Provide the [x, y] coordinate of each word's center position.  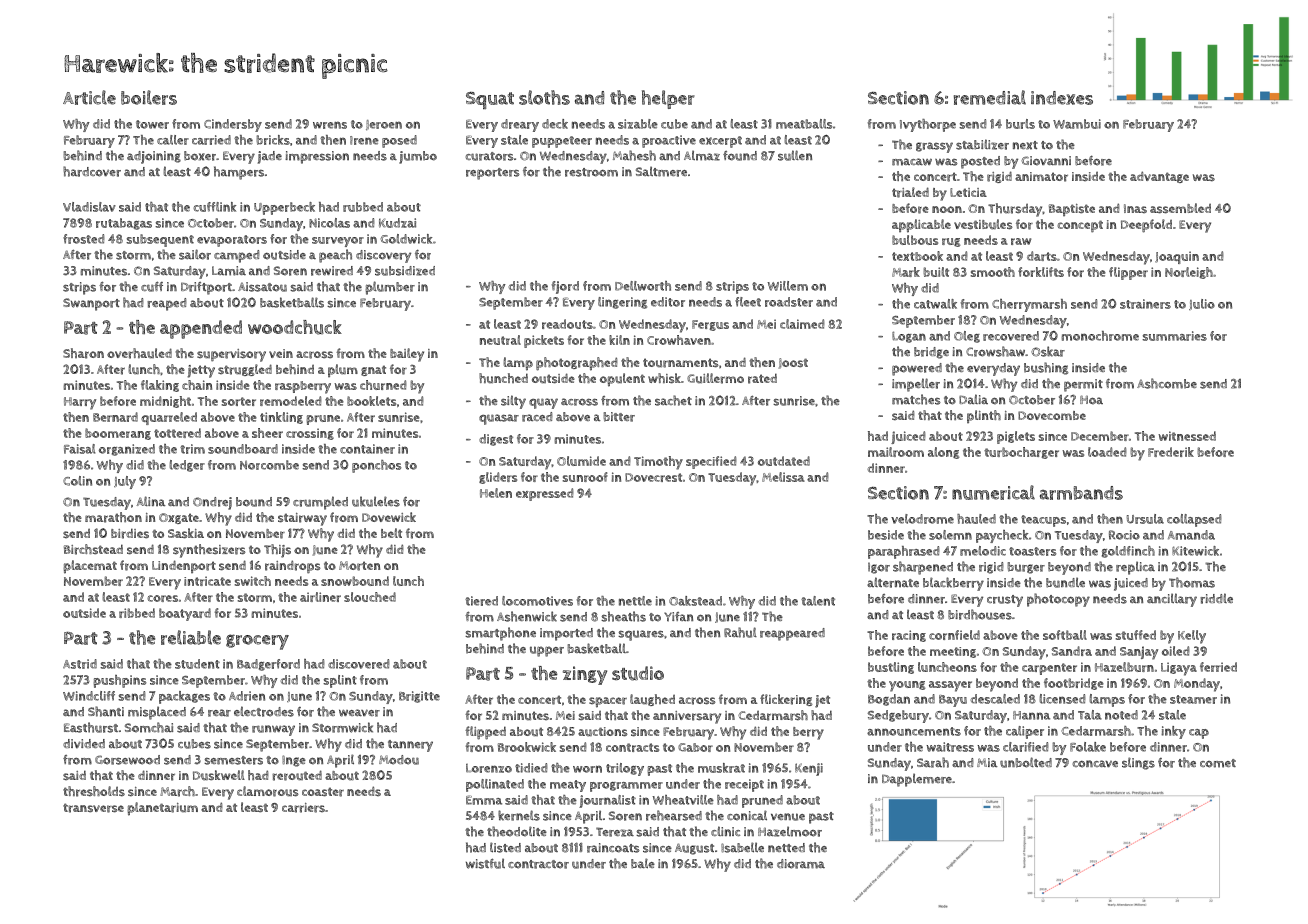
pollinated [495, 785]
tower [152, 124]
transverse [93, 808]
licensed [1062, 699]
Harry [80, 403]
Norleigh [1189, 273]
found [740, 156]
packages [184, 697]
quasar [499, 419]
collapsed [1194, 520]
